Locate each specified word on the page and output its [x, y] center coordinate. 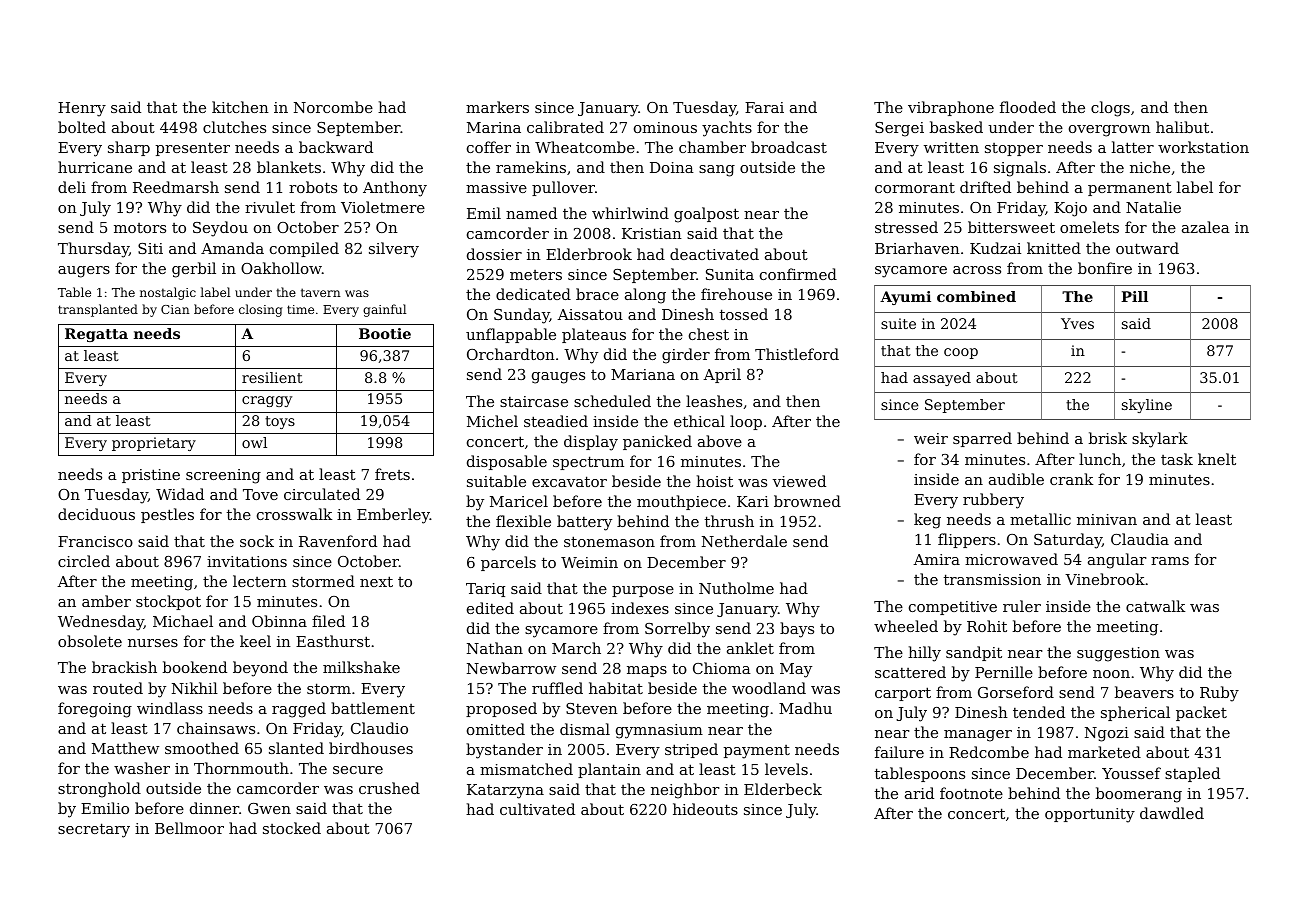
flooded [1028, 107]
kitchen [240, 107]
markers [497, 107]
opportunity [1090, 815]
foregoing [95, 710]
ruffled [557, 688]
